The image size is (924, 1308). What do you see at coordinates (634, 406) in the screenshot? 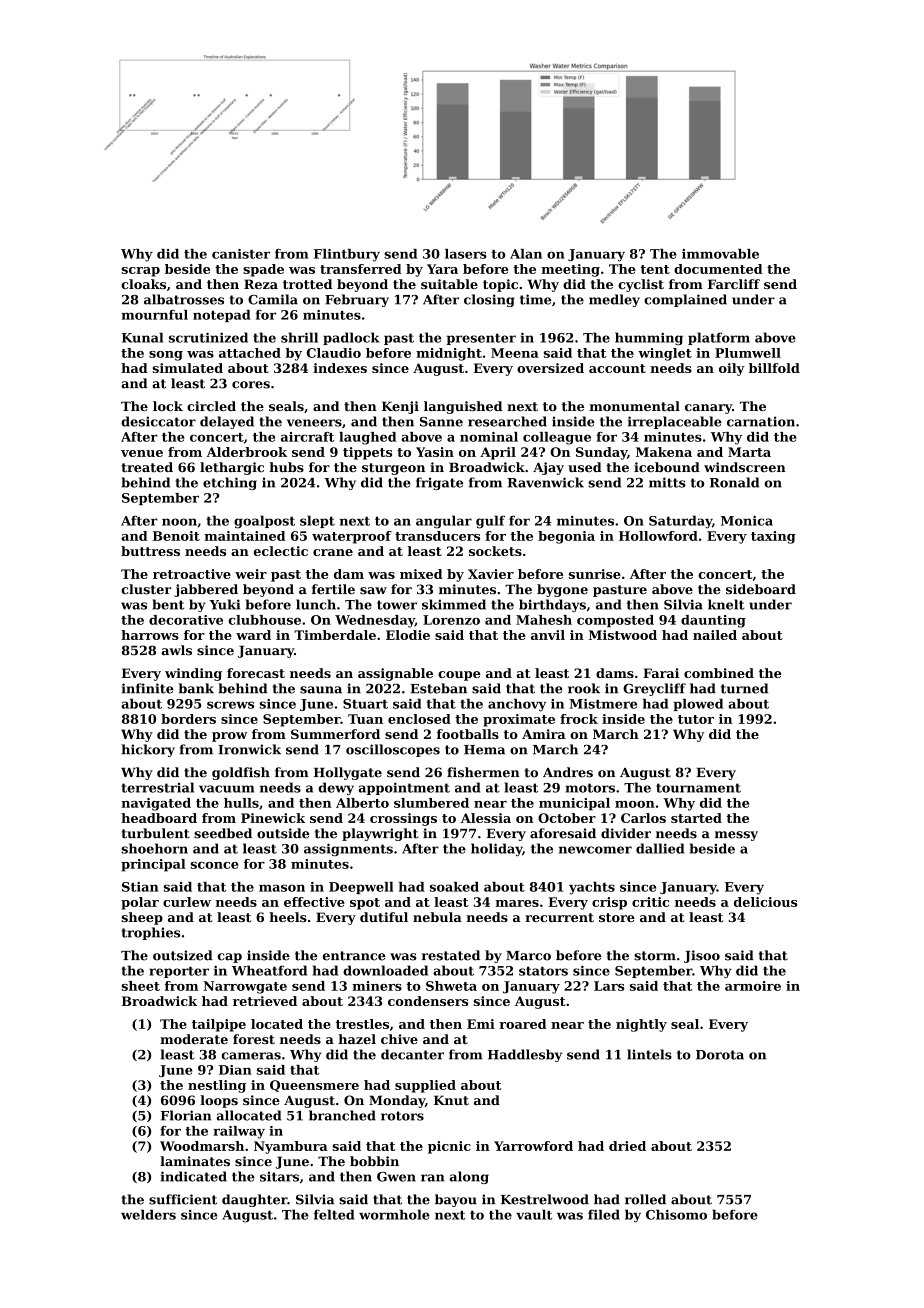
I see `monumental` at bounding box center [634, 406].
